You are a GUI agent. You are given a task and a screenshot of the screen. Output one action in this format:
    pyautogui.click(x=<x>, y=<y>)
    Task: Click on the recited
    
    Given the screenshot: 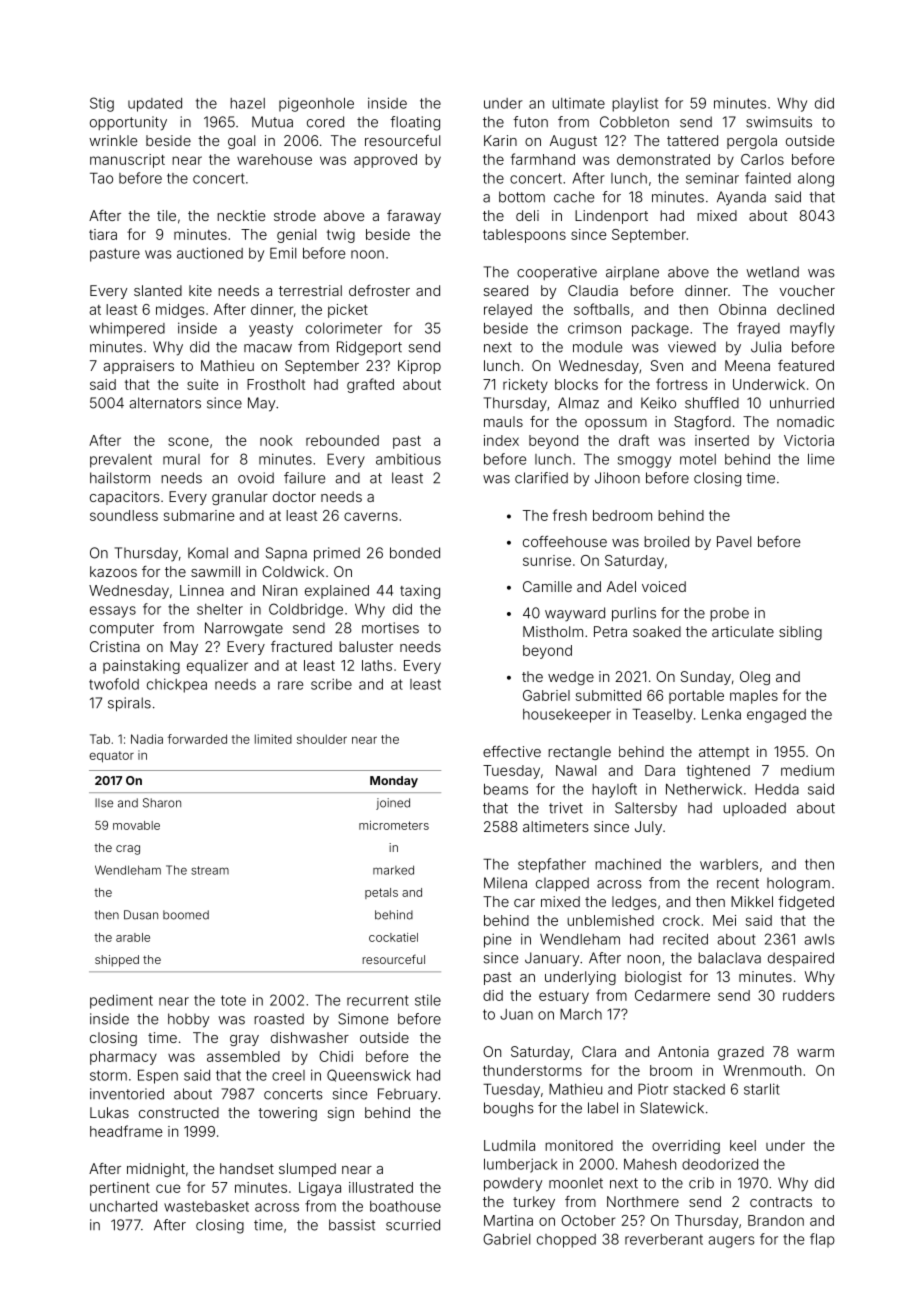 What is the action you would take?
    pyautogui.click(x=685, y=939)
